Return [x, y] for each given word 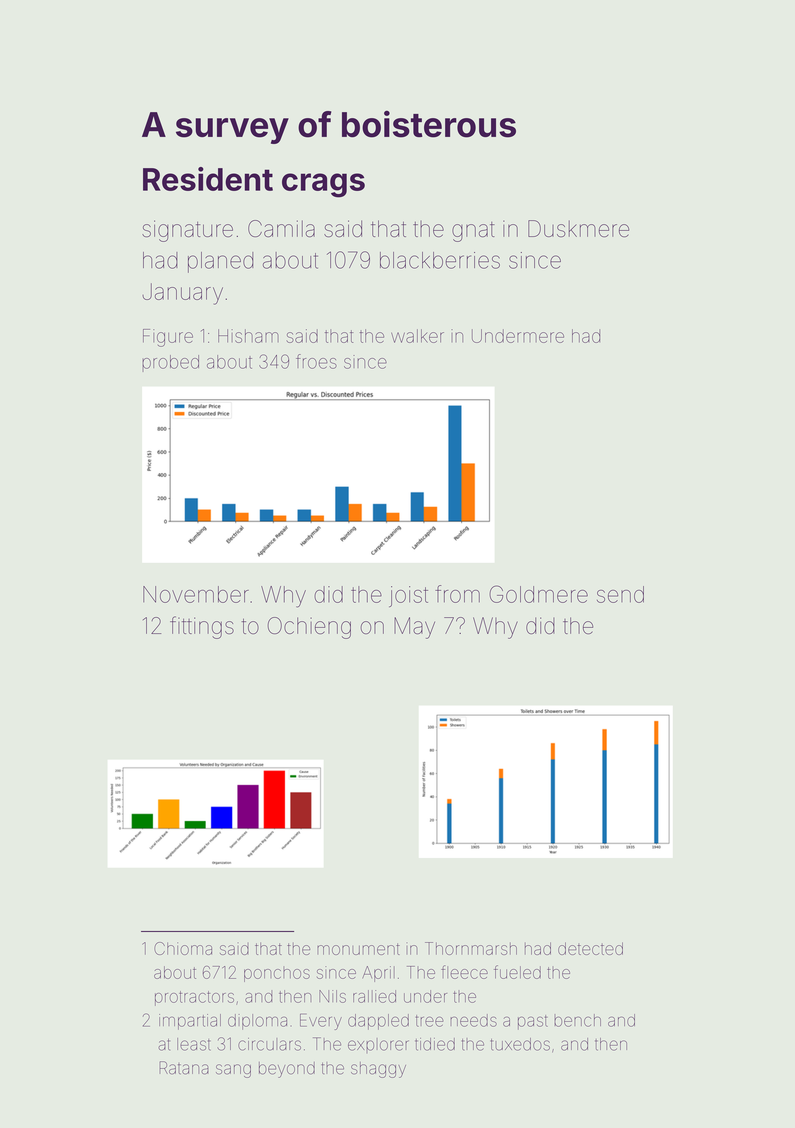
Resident [208, 179]
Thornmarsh [471, 948]
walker [417, 336]
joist [408, 596]
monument [358, 949]
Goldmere [538, 594]
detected [590, 948]
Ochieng [309, 628]
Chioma [183, 948]
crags [323, 185]
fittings [202, 627]
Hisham [248, 336]
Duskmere [578, 228]
